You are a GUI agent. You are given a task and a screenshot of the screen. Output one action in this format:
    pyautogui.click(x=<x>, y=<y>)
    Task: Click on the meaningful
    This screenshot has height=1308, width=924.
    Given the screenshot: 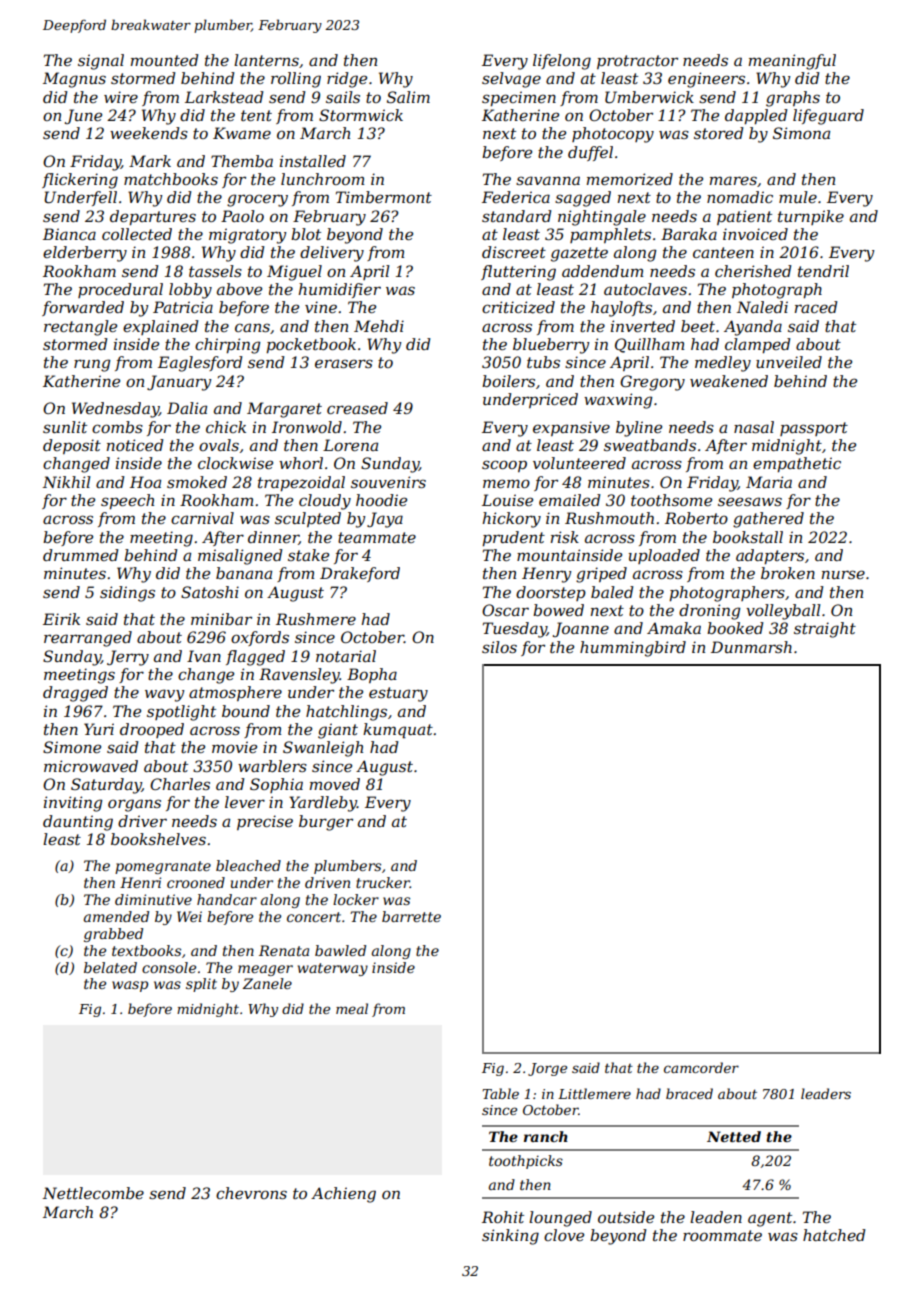 What is the action you would take?
    pyautogui.click(x=792, y=62)
